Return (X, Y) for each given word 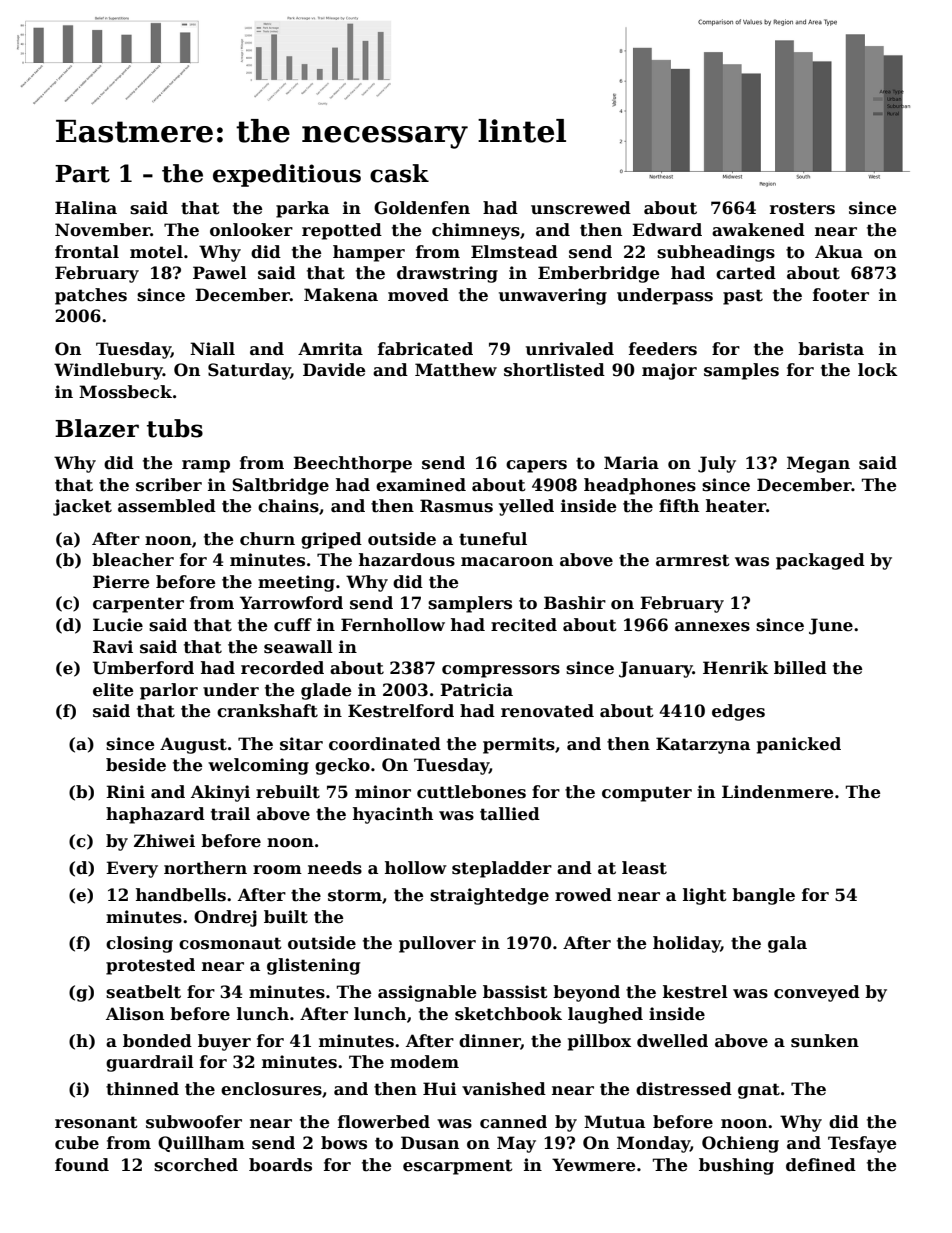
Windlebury (108, 371)
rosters (802, 208)
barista (831, 349)
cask (399, 173)
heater (736, 506)
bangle (763, 896)
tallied (510, 814)
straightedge (489, 896)
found (82, 1165)
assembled (167, 506)
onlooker (251, 230)
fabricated (425, 349)
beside (136, 765)
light (705, 896)
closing (139, 944)
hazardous (407, 560)
